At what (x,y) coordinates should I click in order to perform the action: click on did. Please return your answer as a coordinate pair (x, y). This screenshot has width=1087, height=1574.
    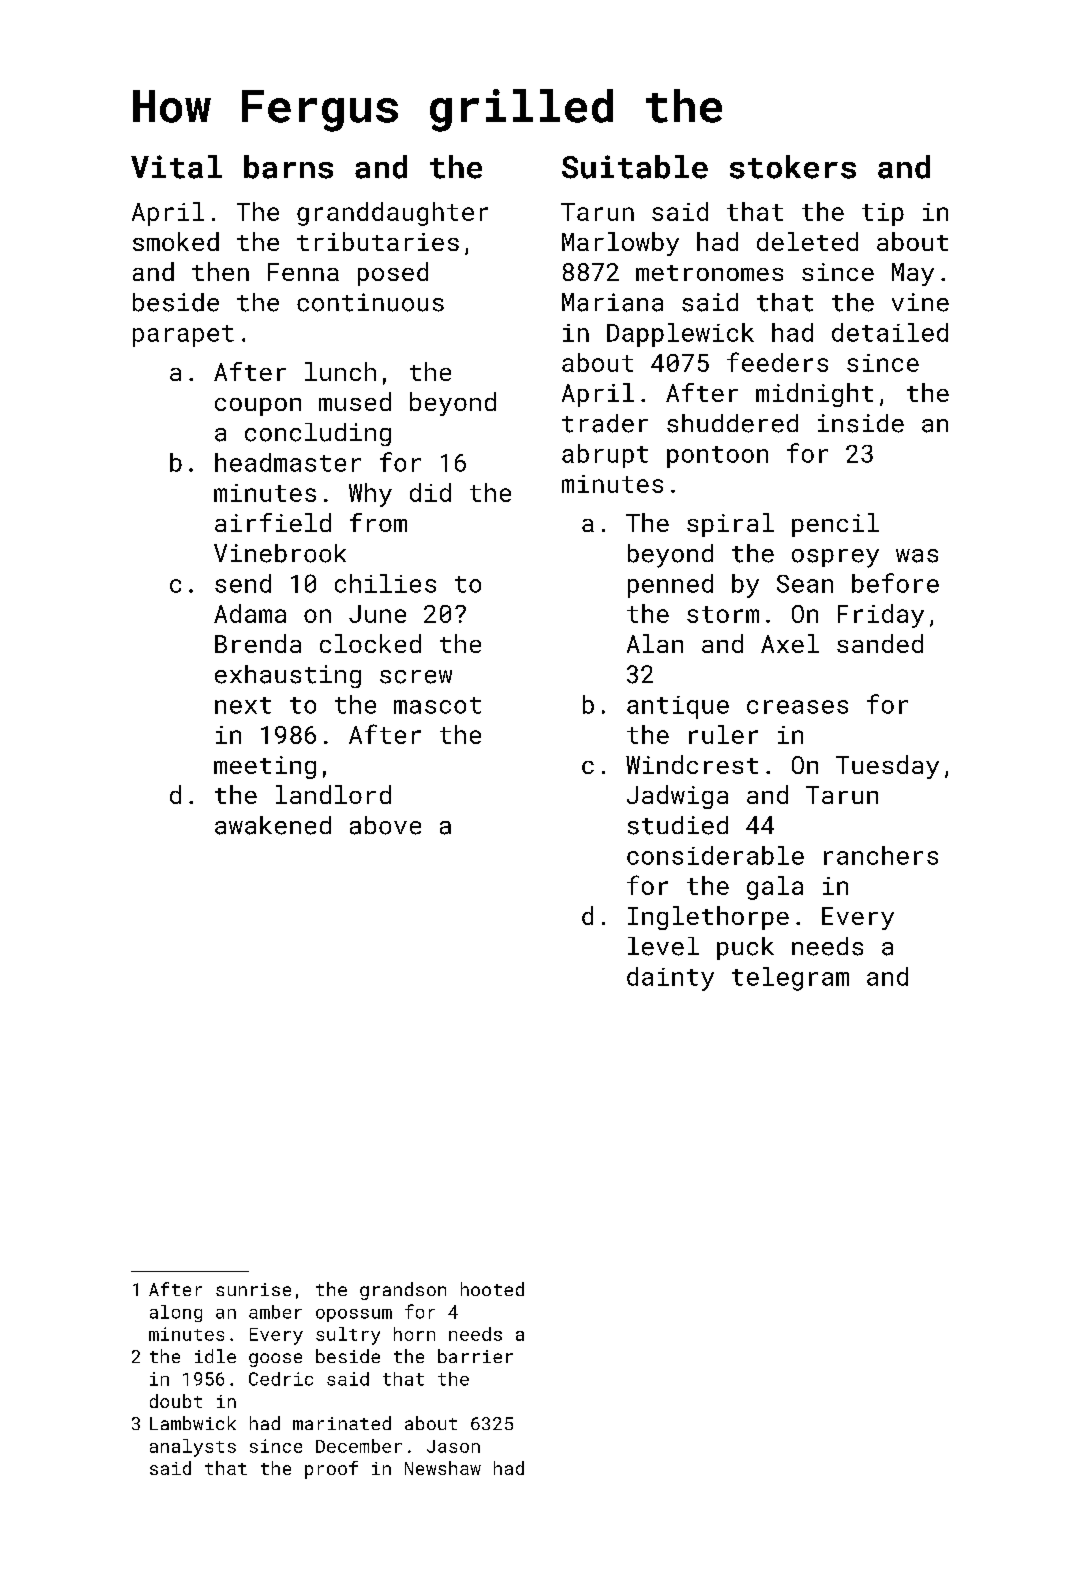
    Looking at the image, I should click on (430, 492).
